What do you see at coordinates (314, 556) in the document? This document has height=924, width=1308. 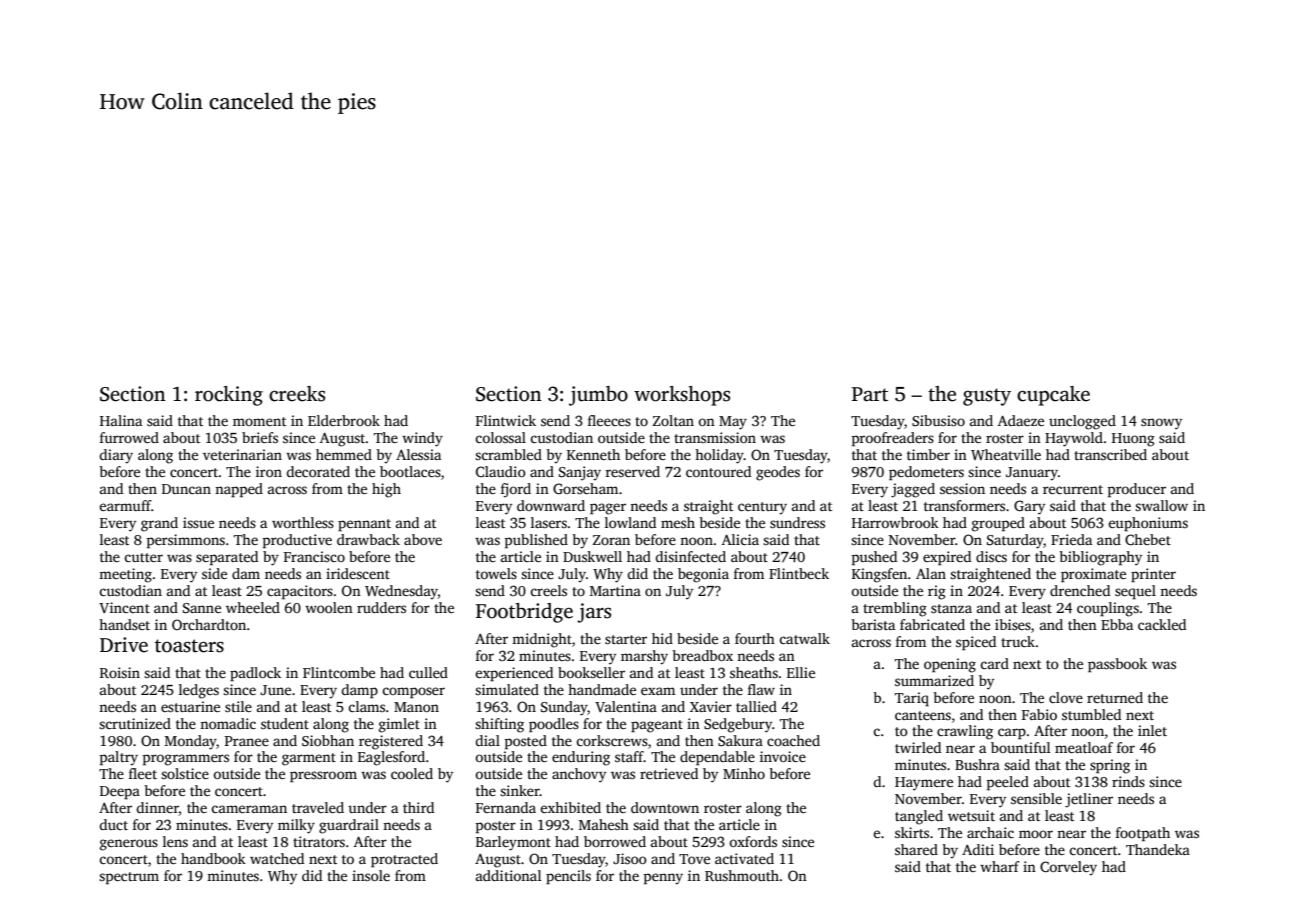 I see `Francisco` at bounding box center [314, 556].
